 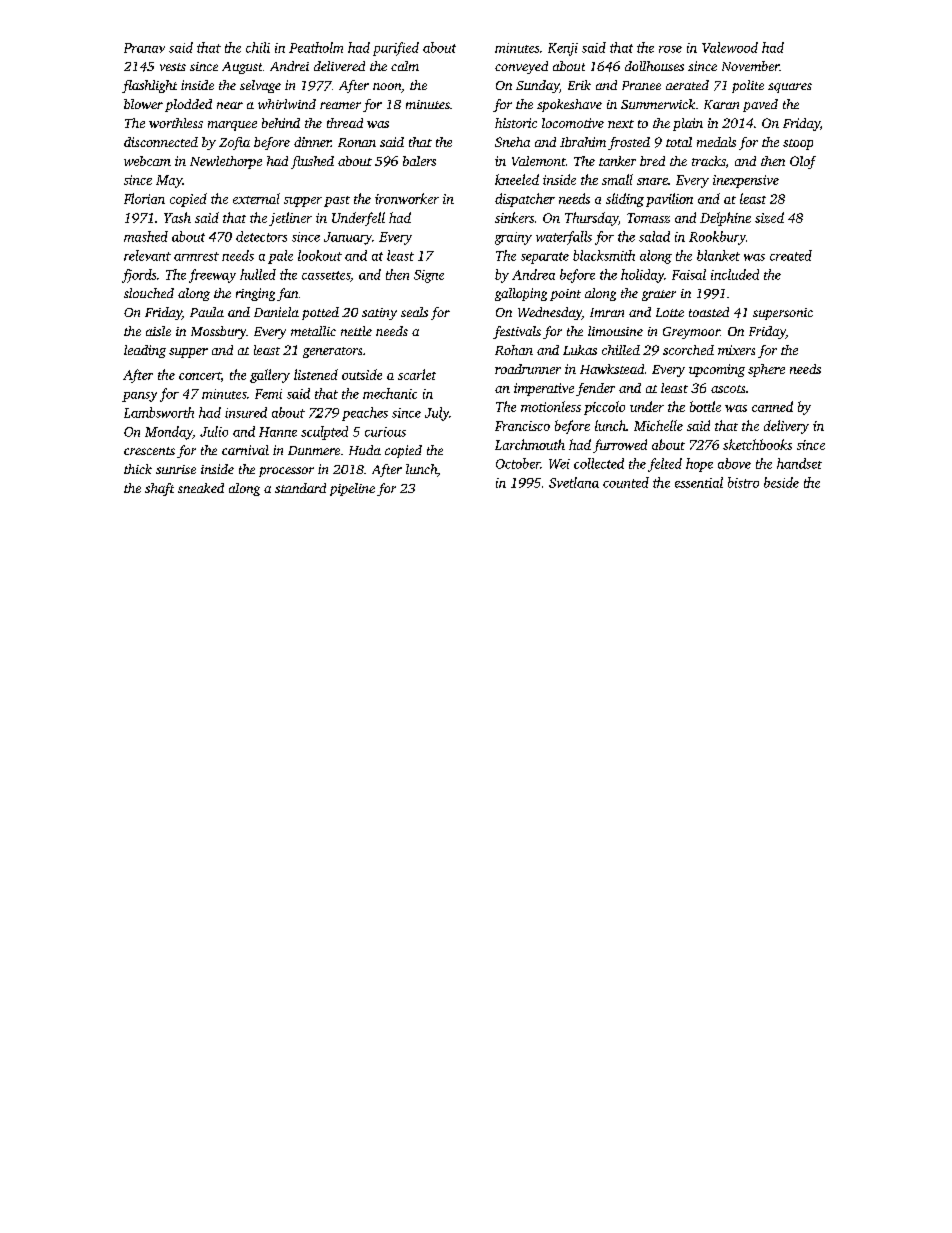 What do you see at coordinates (658, 104) in the document?
I see `Summerwick` at bounding box center [658, 104].
